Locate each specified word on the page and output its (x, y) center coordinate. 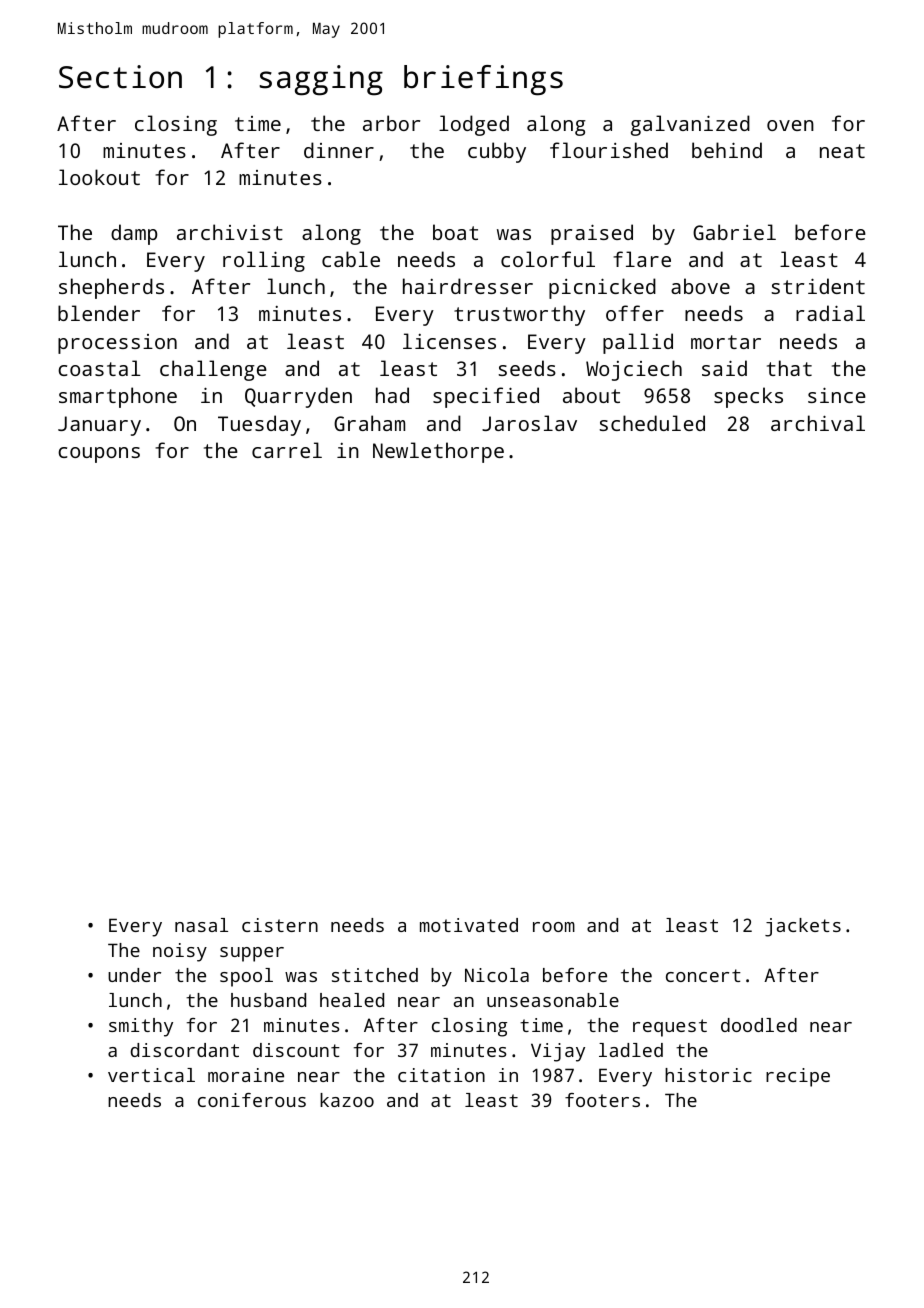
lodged (474, 125)
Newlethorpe (438, 452)
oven (790, 125)
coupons (99, 455)
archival (818, 423)
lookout (99, 177)
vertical (151, 1075)
